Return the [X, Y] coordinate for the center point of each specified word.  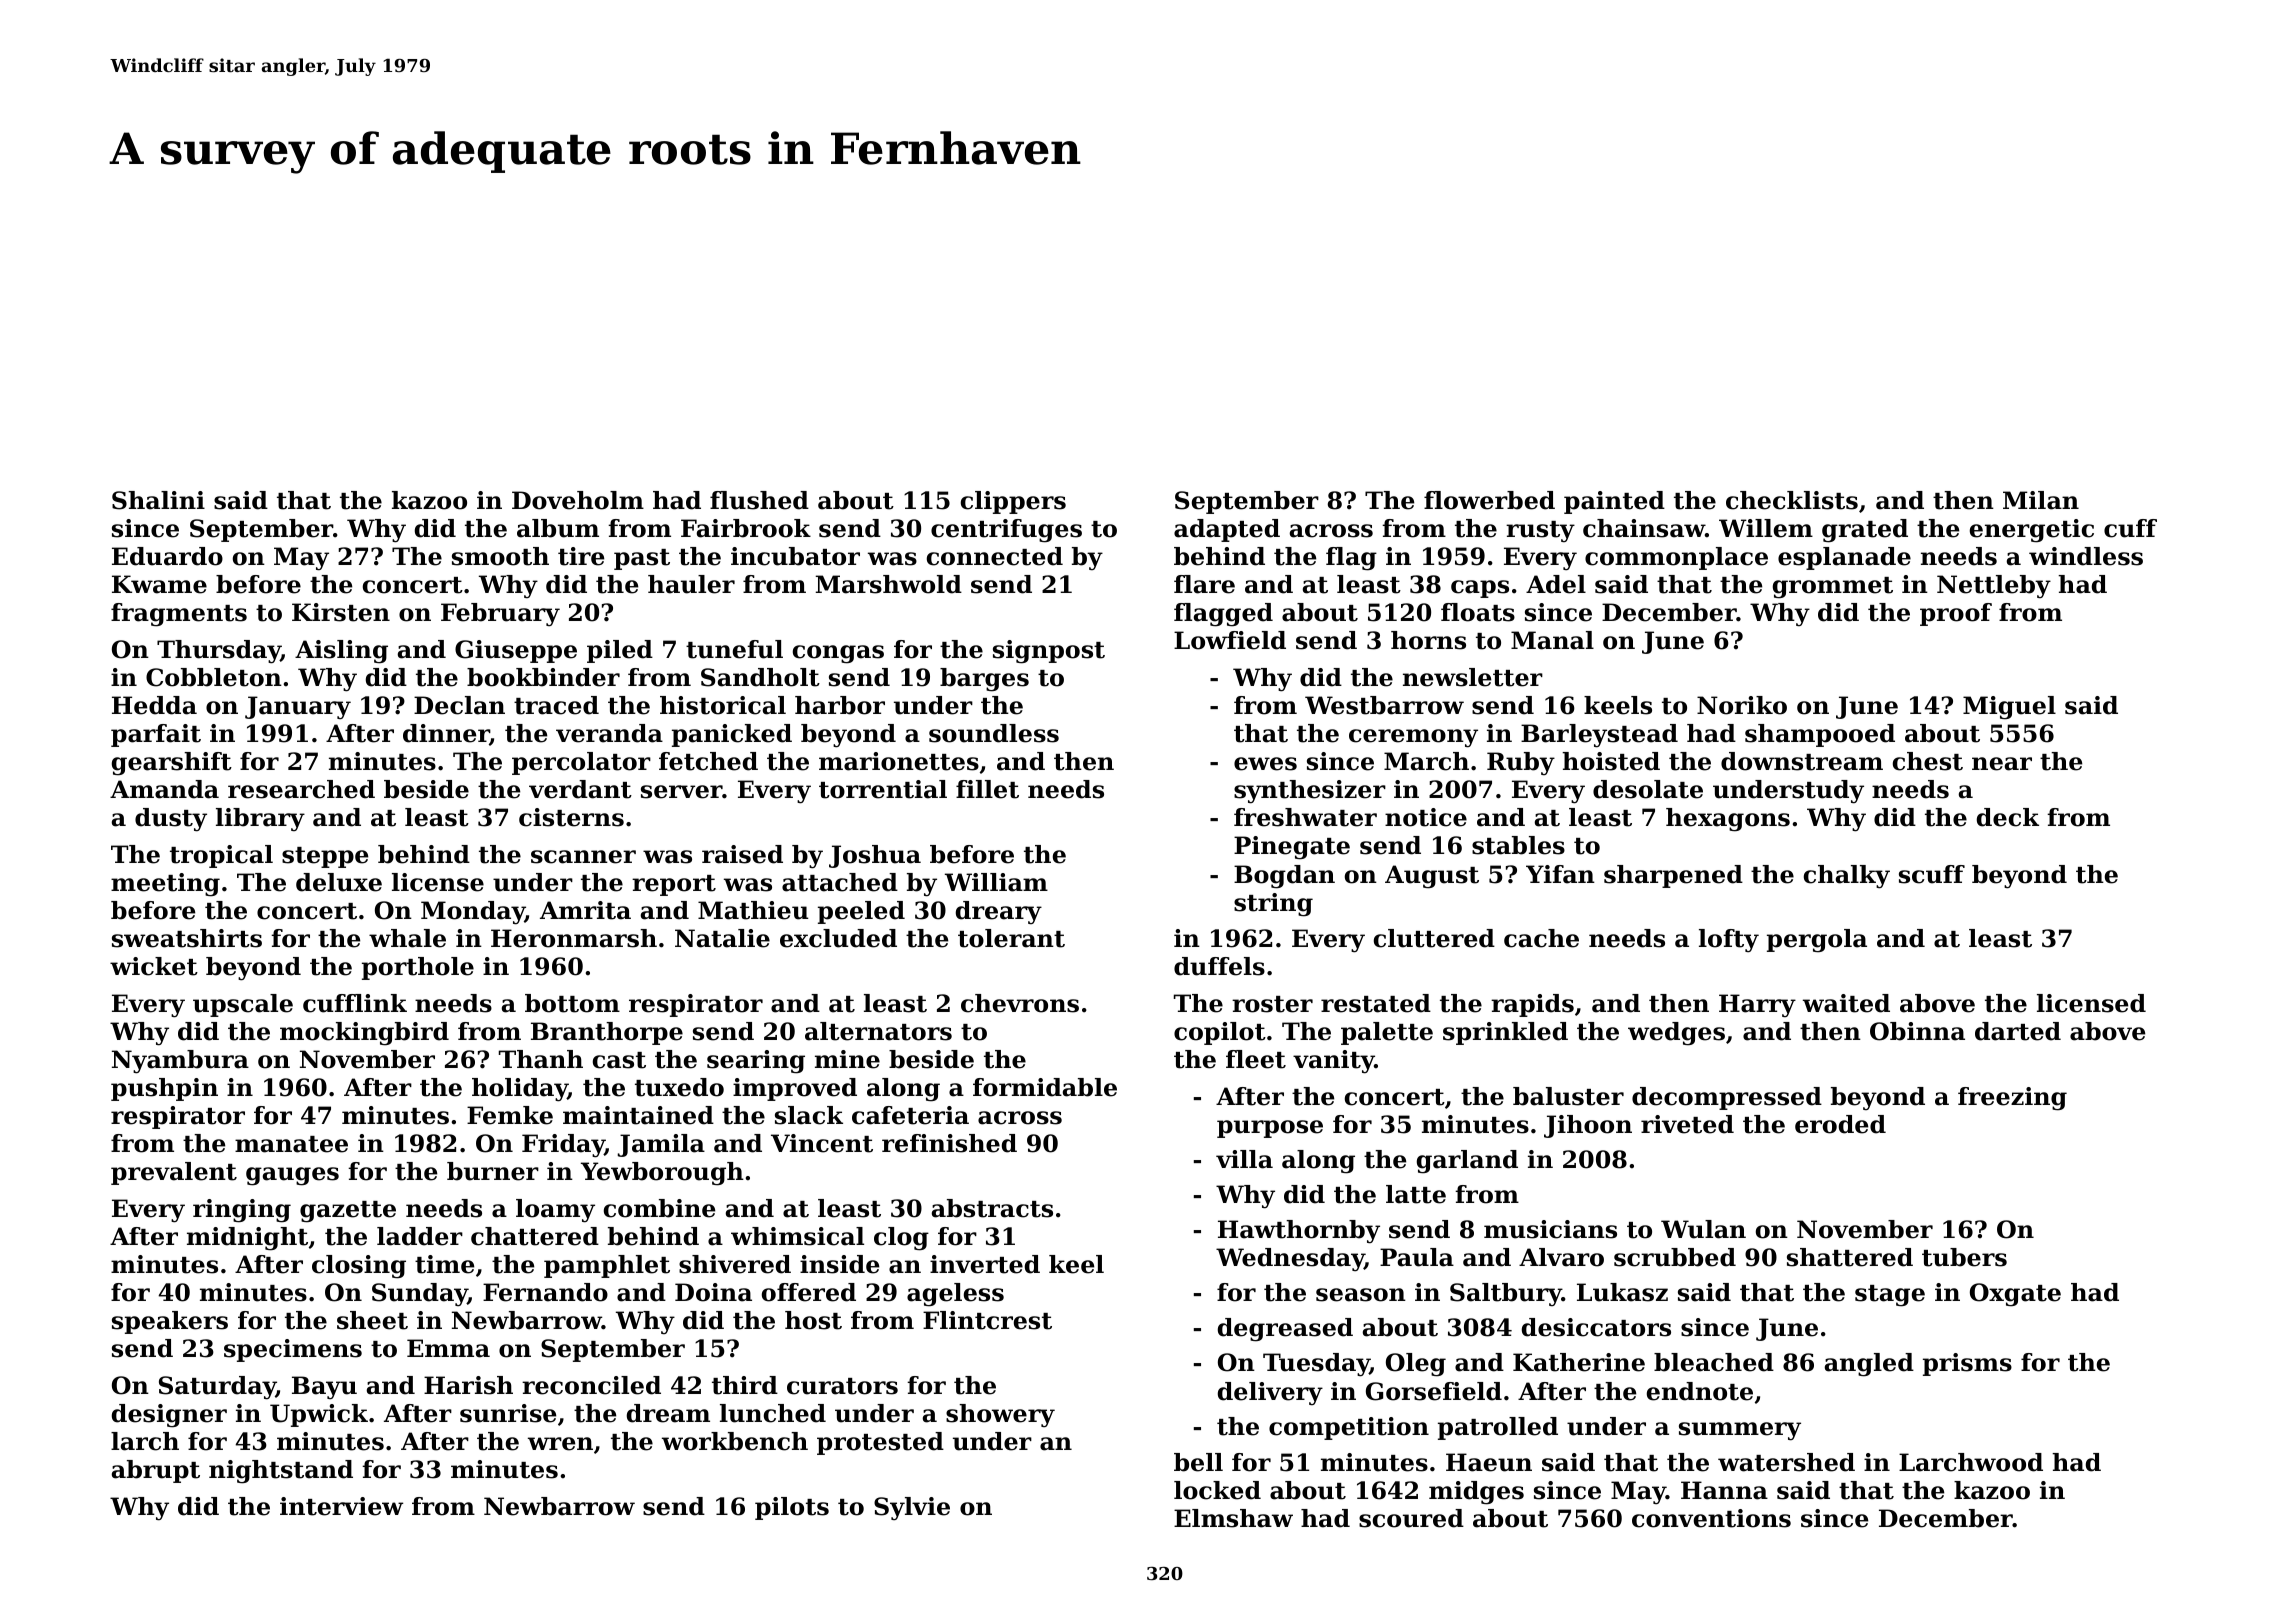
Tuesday [1316, 1365]
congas [838, 654]
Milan [2041, 500]
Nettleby [1994, 586]
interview [341, 1506]
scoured [1411, 1518]
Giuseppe [516, 651]
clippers [1013, 502]
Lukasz [1622, 1292]
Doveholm [578, 500]
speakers [170, 1322]
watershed [1786, 1462]
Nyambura [180, 1062]
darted [2018, 1031]
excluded [838, 938]
